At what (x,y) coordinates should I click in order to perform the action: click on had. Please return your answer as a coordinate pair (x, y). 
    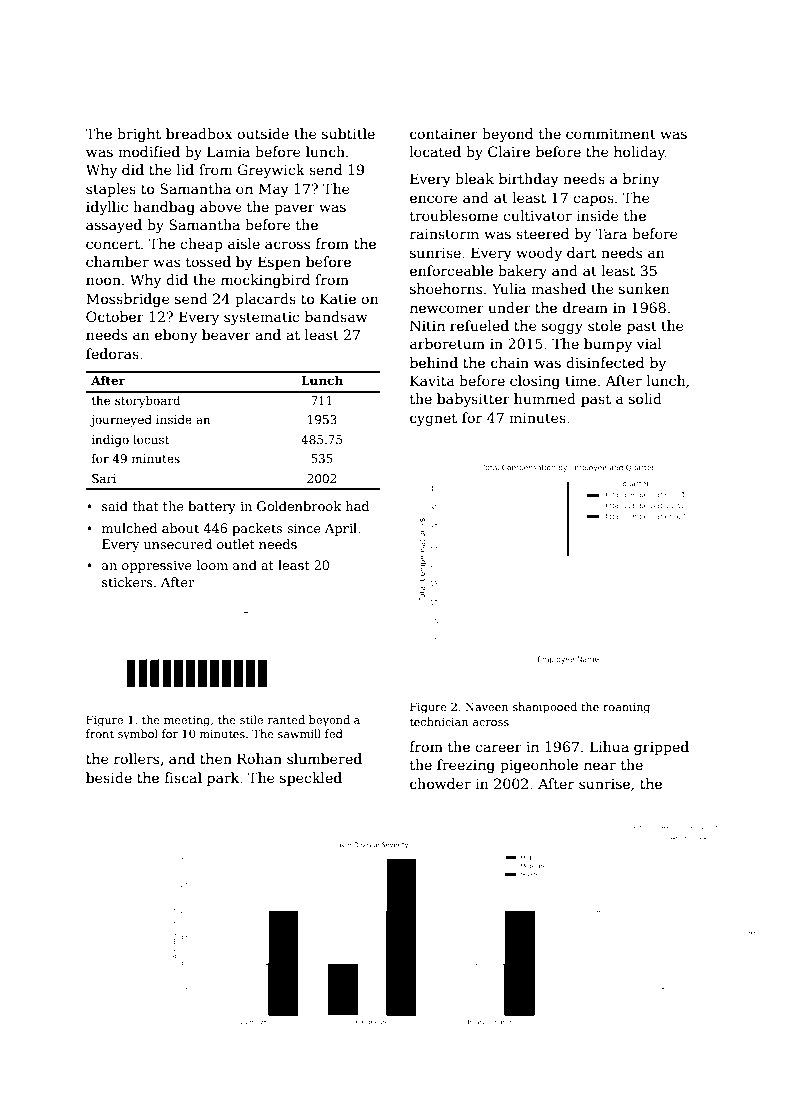
    Looking at the image, I should click on (357, 506).
